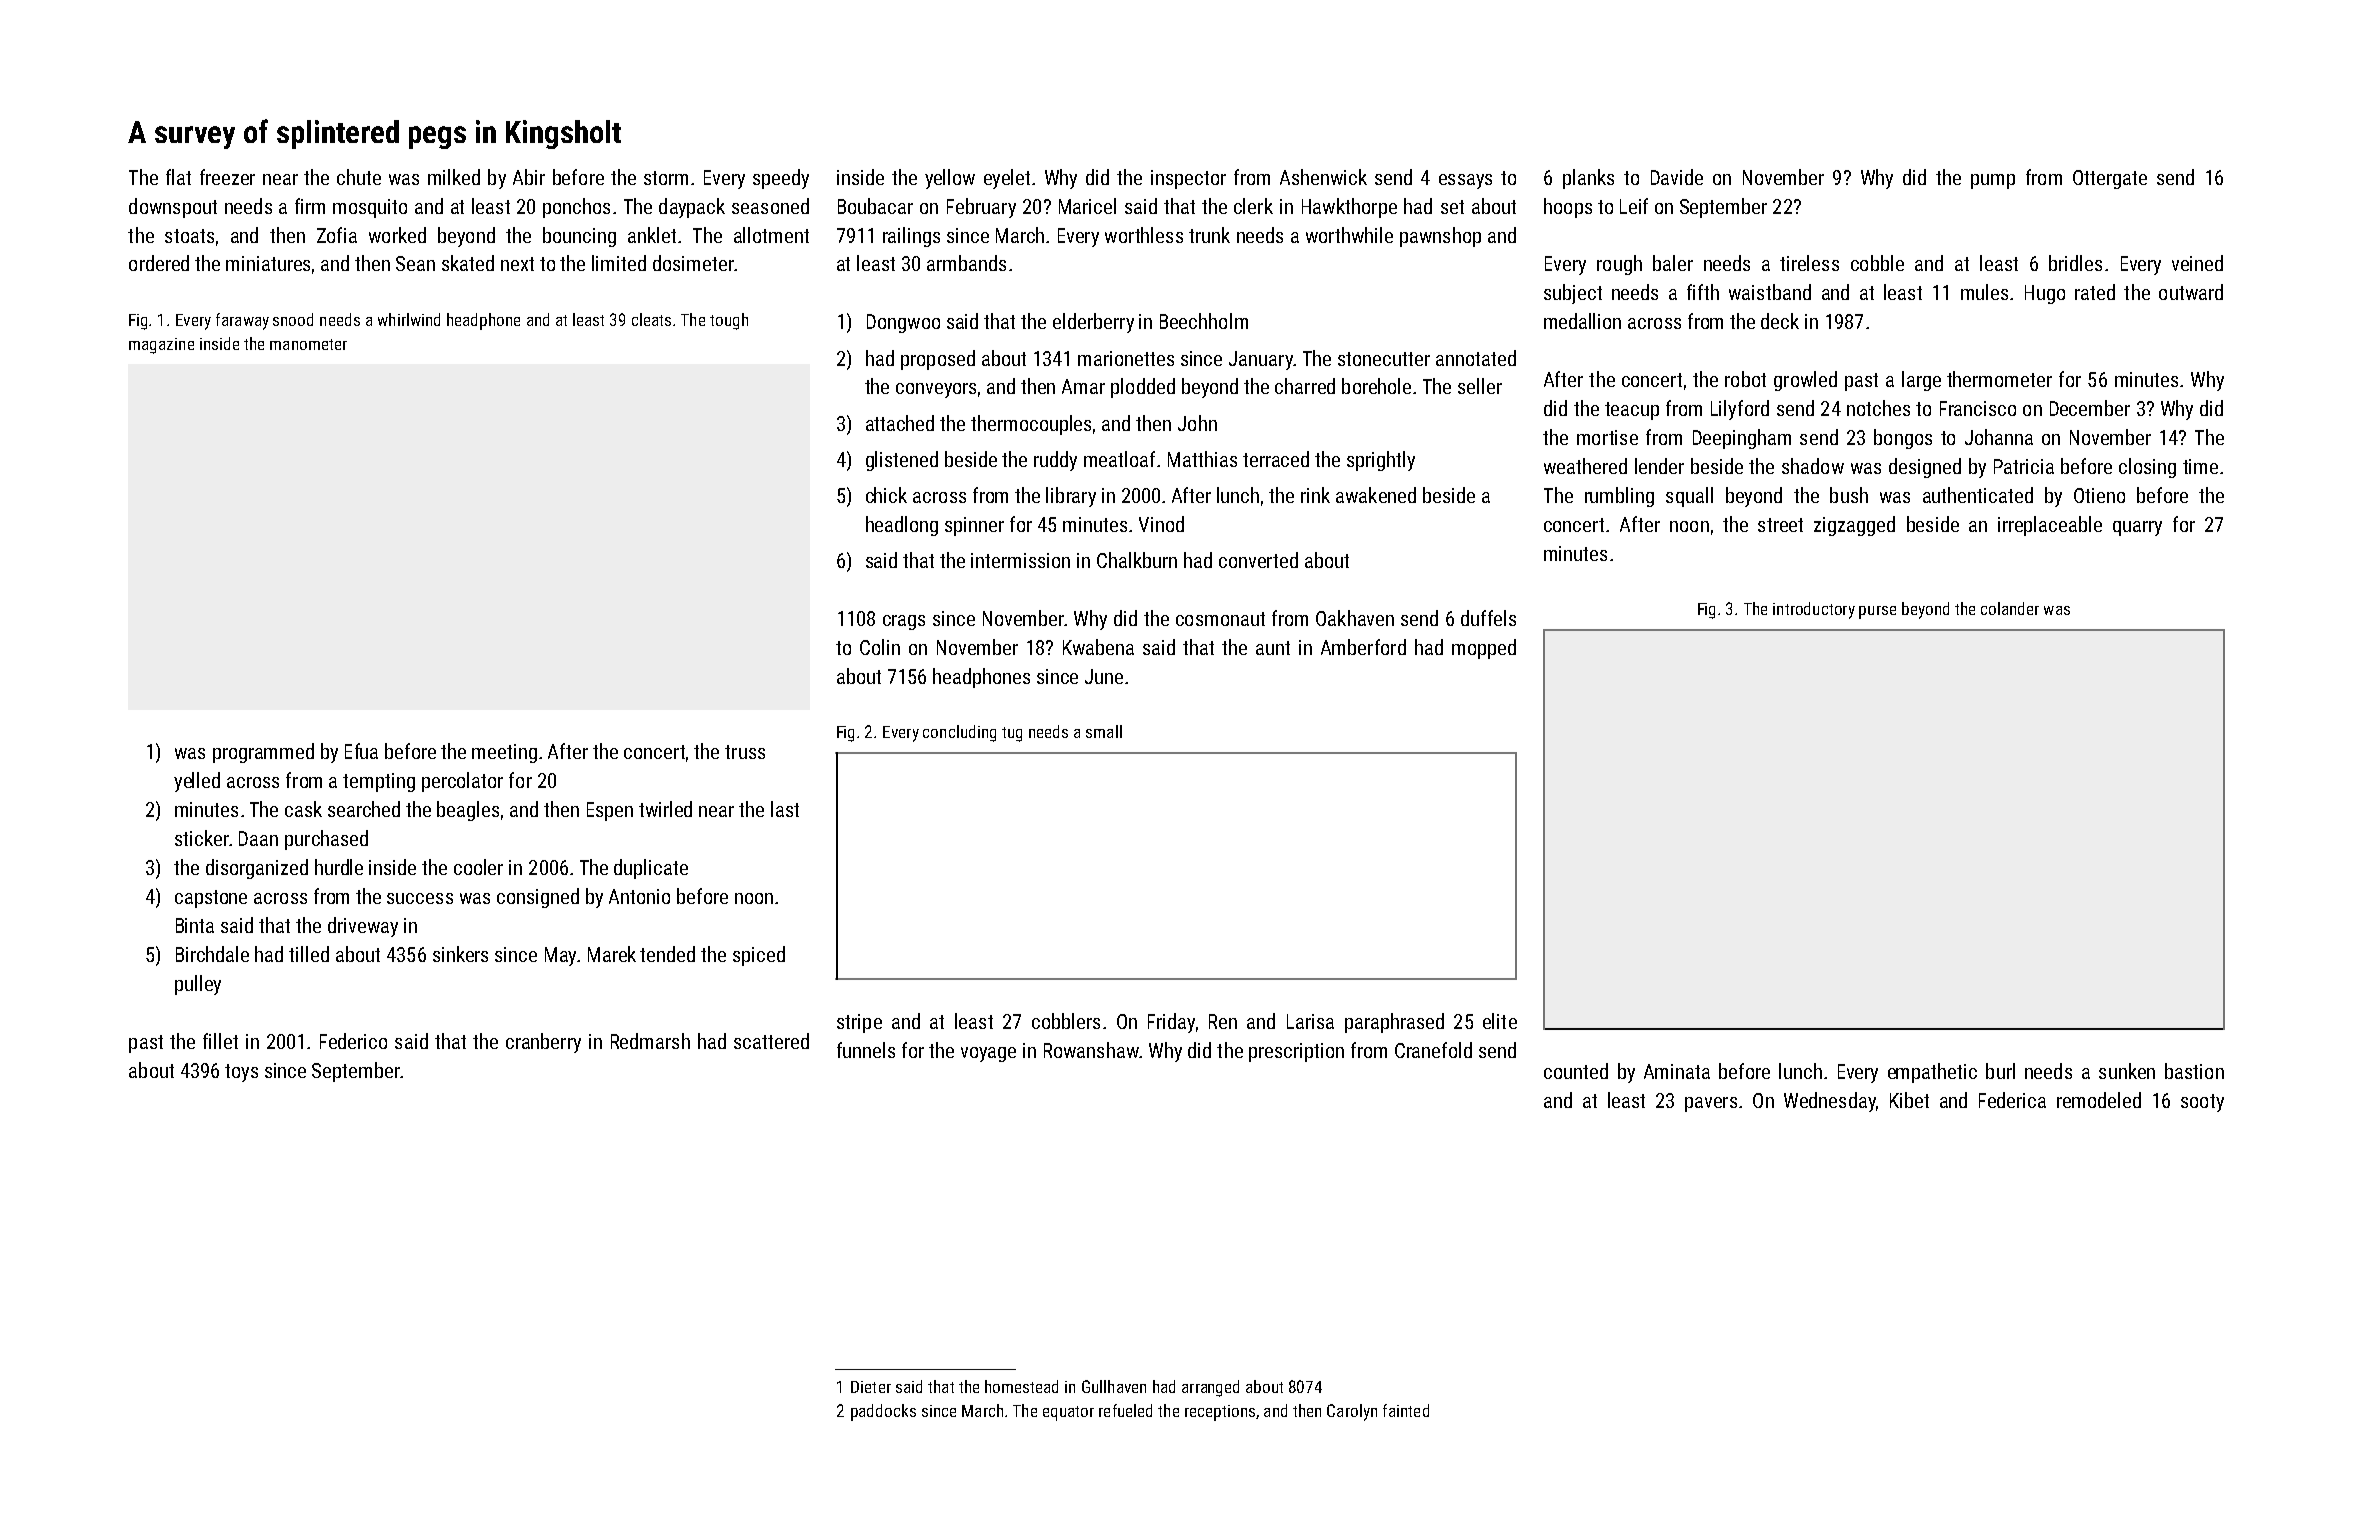 Image resolution: width=2353 pixels, height=1523 pixels. Describe the element at coordinates (1677, 177) in the screenshot. I see `Davide` at that location.
